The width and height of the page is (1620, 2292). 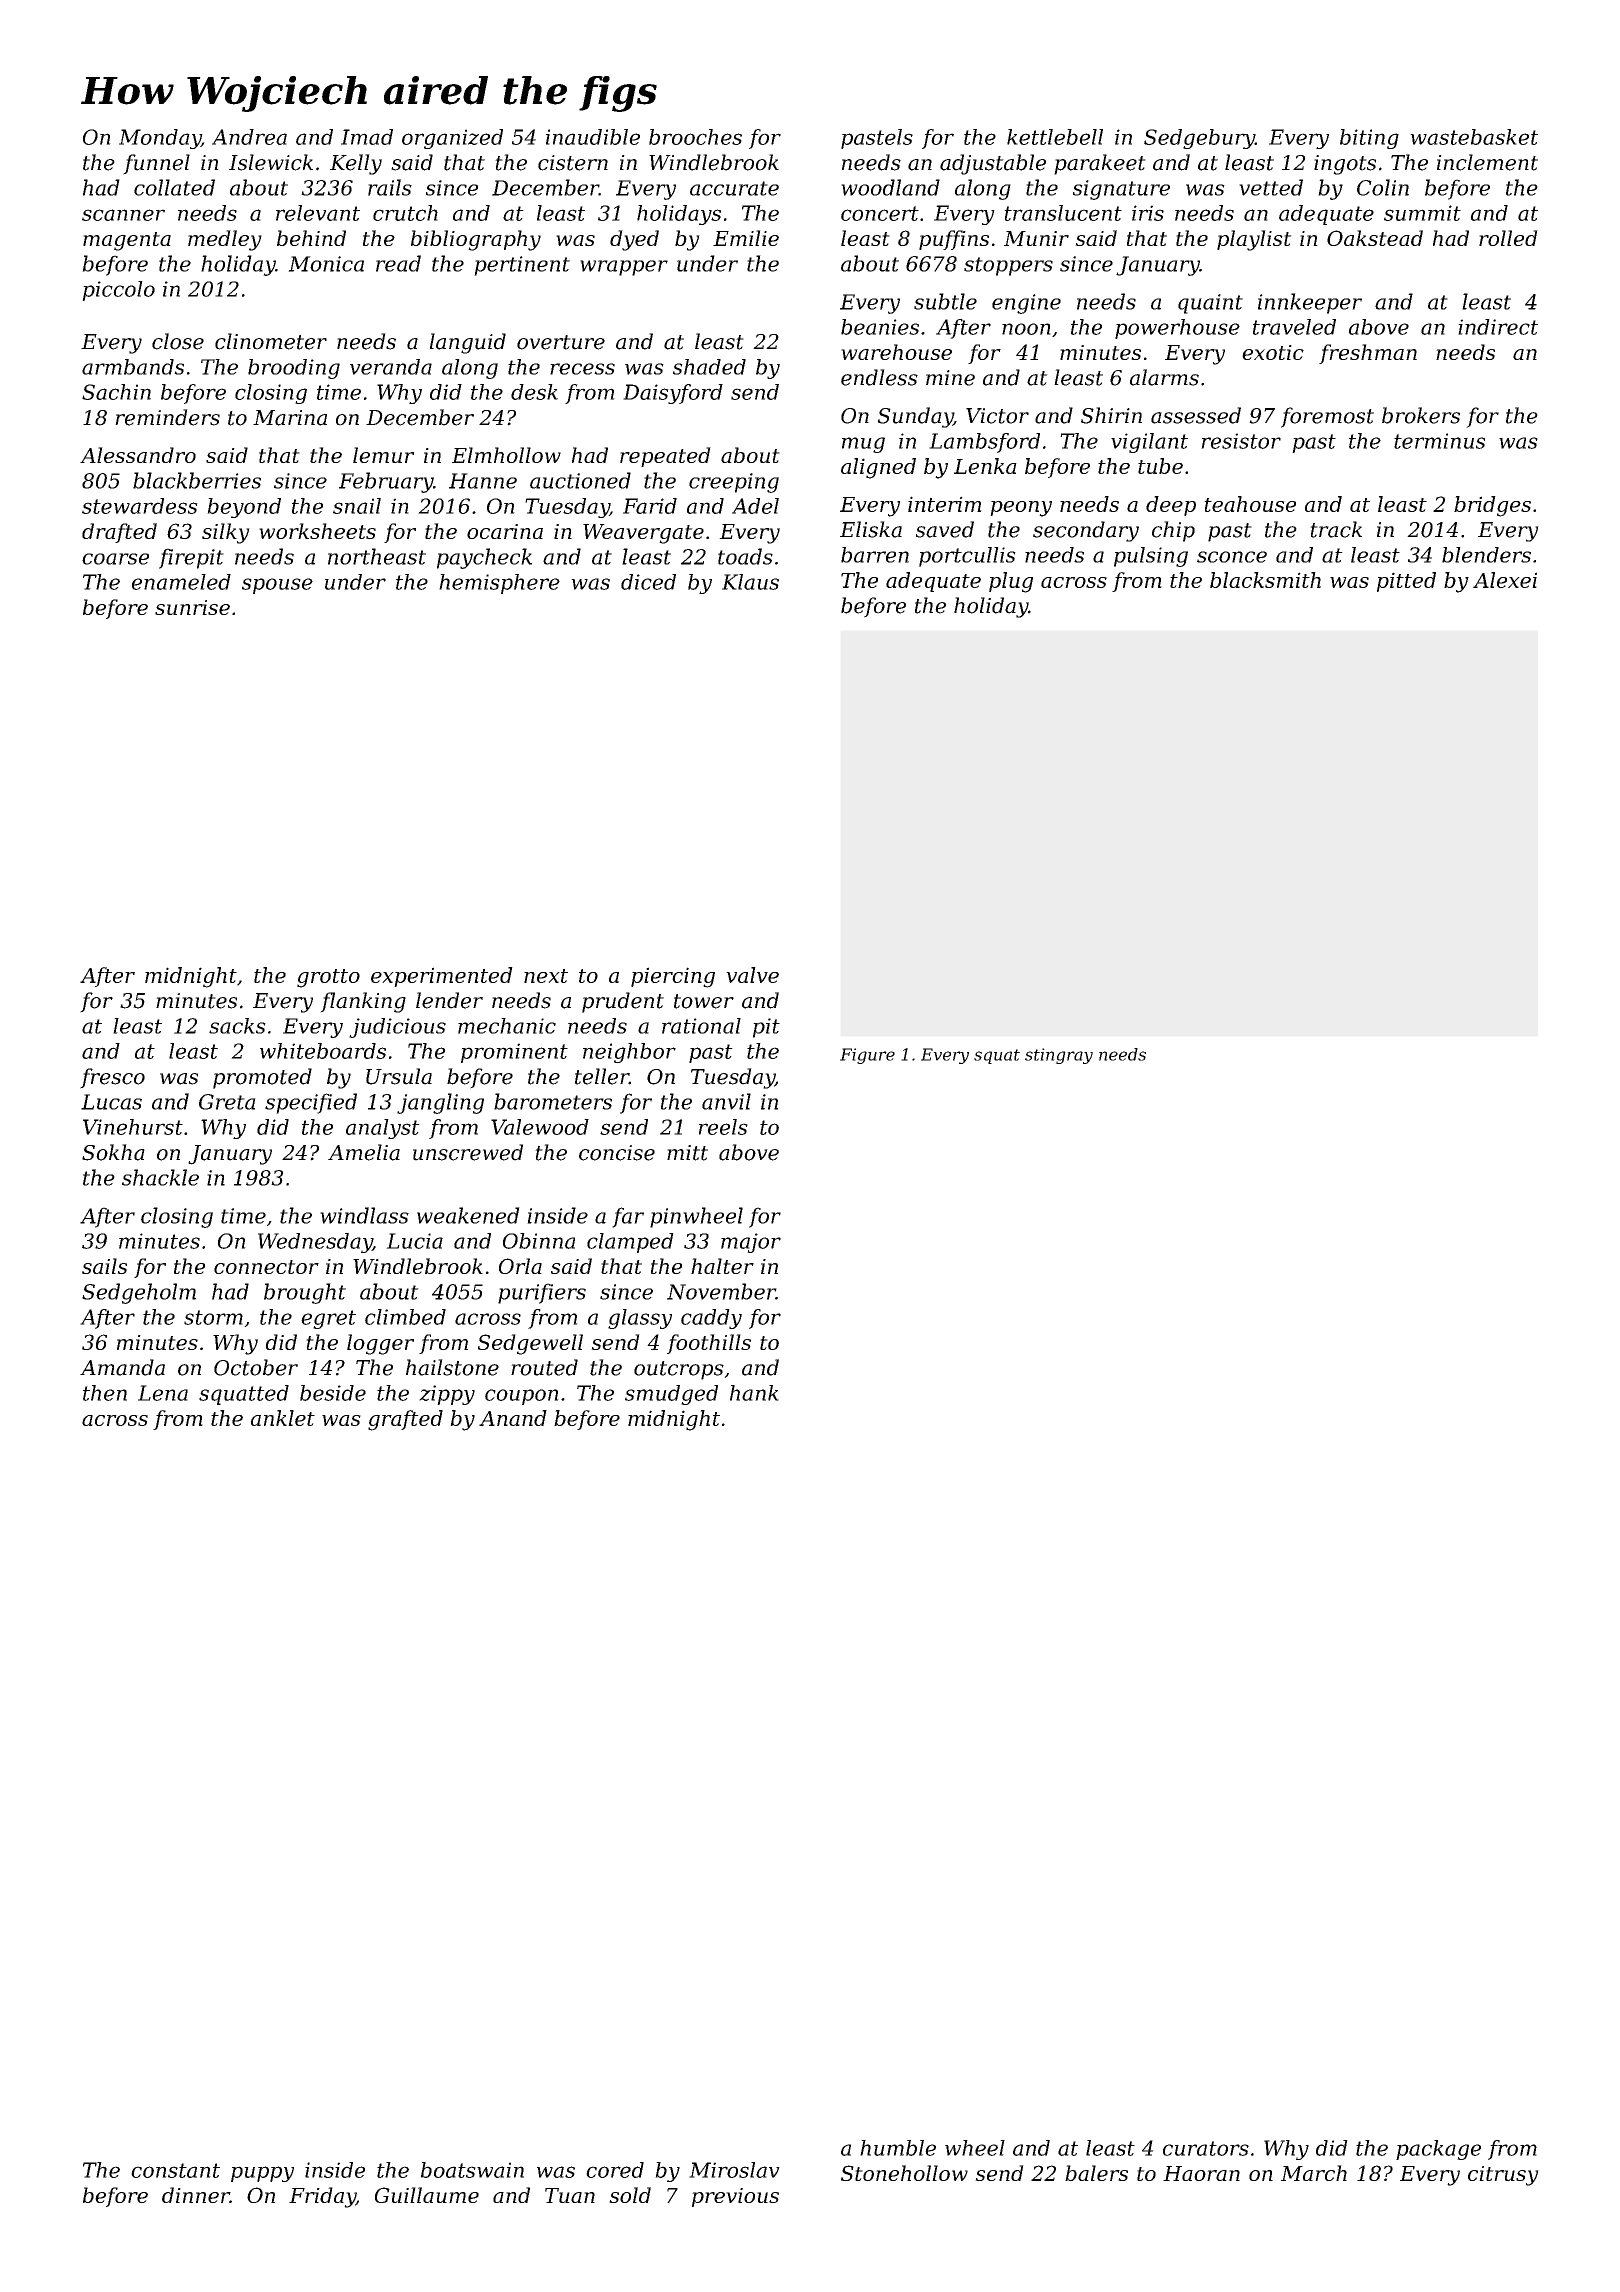 What do you see at coordinates (875, 555) in the page?
I see `barren` at bounding box center [875, 555].
